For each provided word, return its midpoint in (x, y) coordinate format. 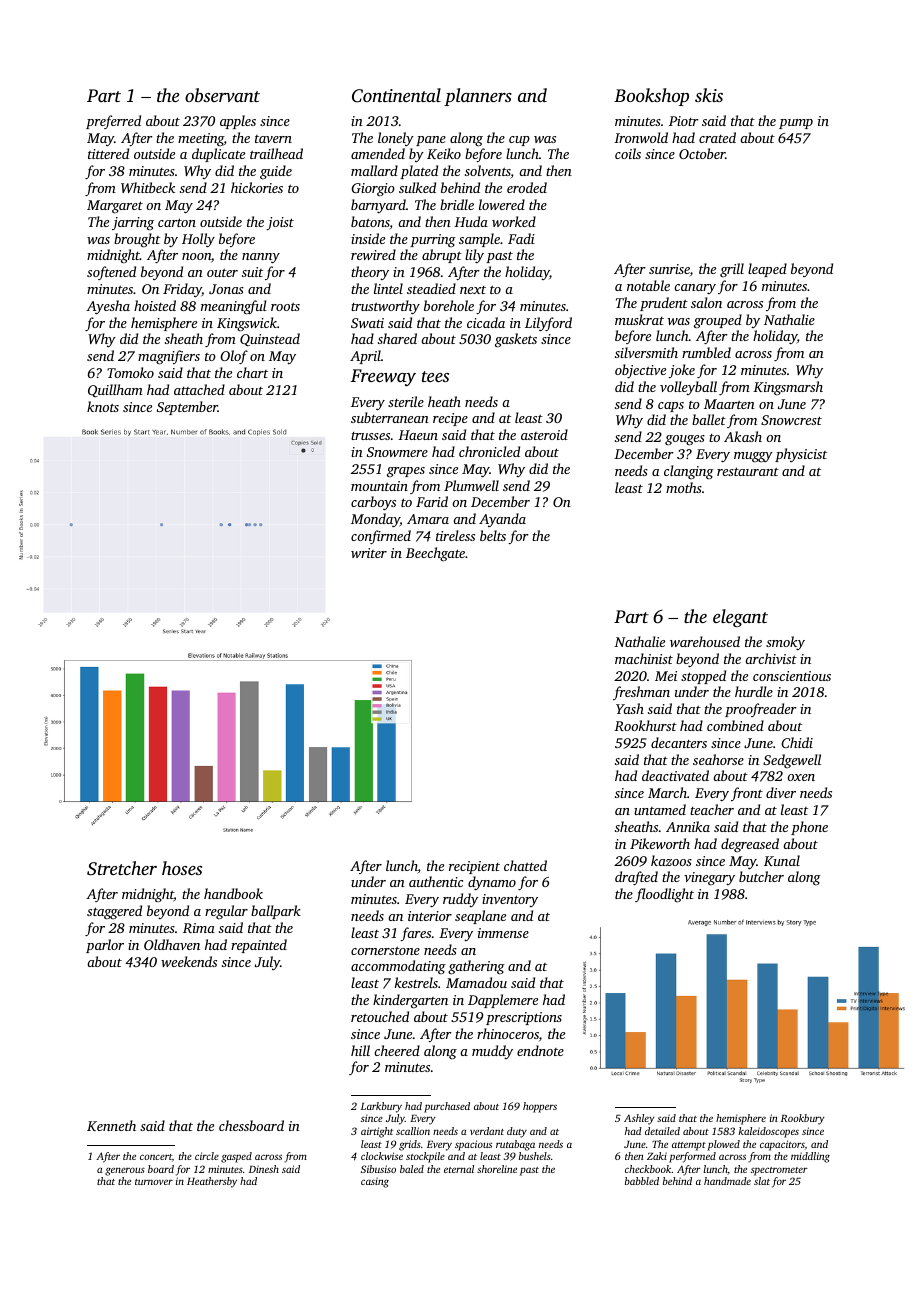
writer (369, 553)
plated (419, 172)
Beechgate (435, 554)
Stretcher (122, 868)
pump (796, 124)
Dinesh (264, 1169)
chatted (525, 865)
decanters (679, 742)
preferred (113, 122)
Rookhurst (645, 725)
